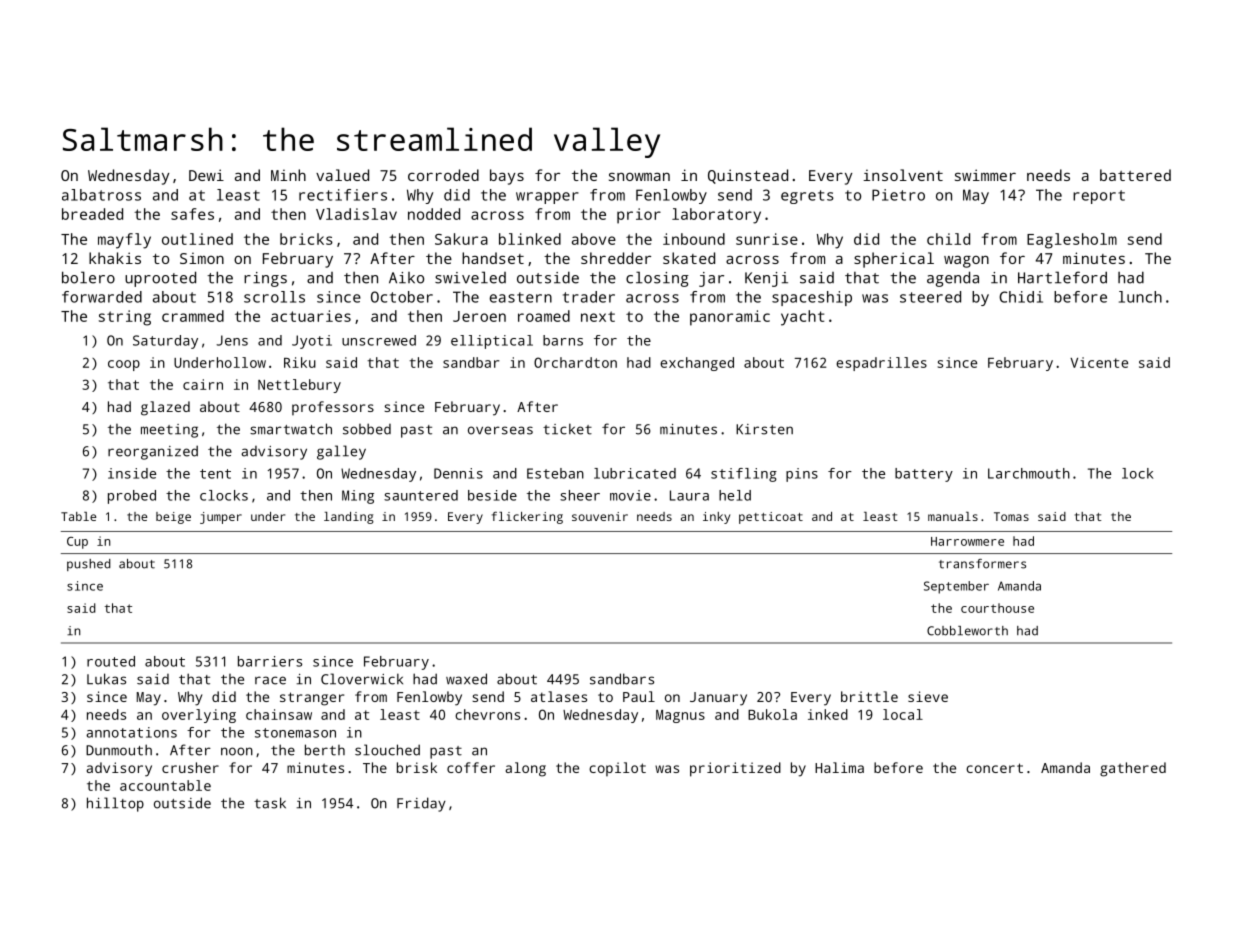 The width and height of the document is (1233, 952). Describe the element at coordinates (270, 661) in the document. I see `barriers` at that location.
